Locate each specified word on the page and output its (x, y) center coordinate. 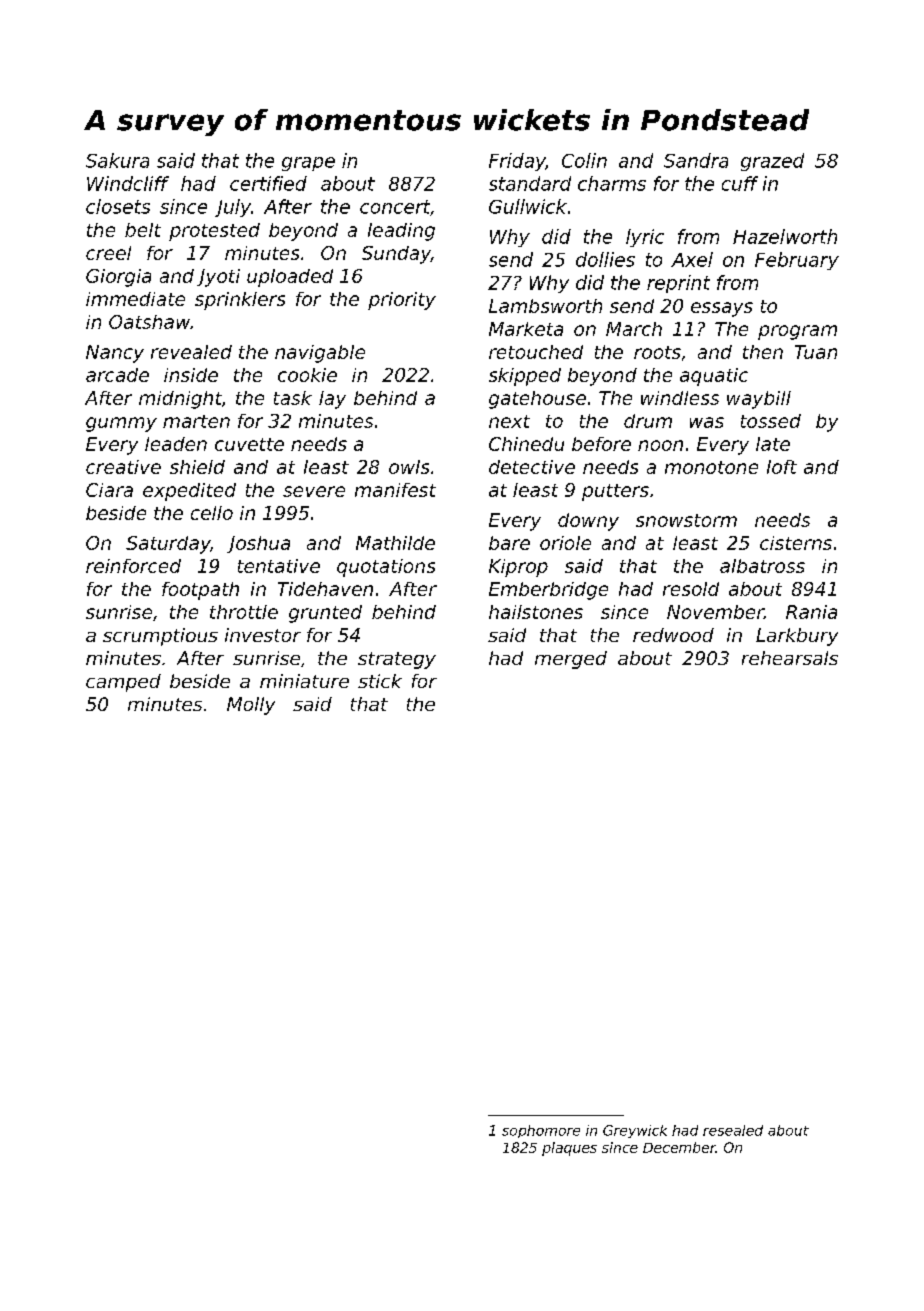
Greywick (635, 1131)
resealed (733, 1130)
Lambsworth (545, 306)
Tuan (816, 352)
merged (571, 660)
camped (123, 683)
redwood (673, 635)
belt (143, 230)
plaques (569, 1149)
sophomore (541, 1131)
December (679, 1147)
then (763, 352)
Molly (251, 706)
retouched (536, 352)
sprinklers (240, 301)
